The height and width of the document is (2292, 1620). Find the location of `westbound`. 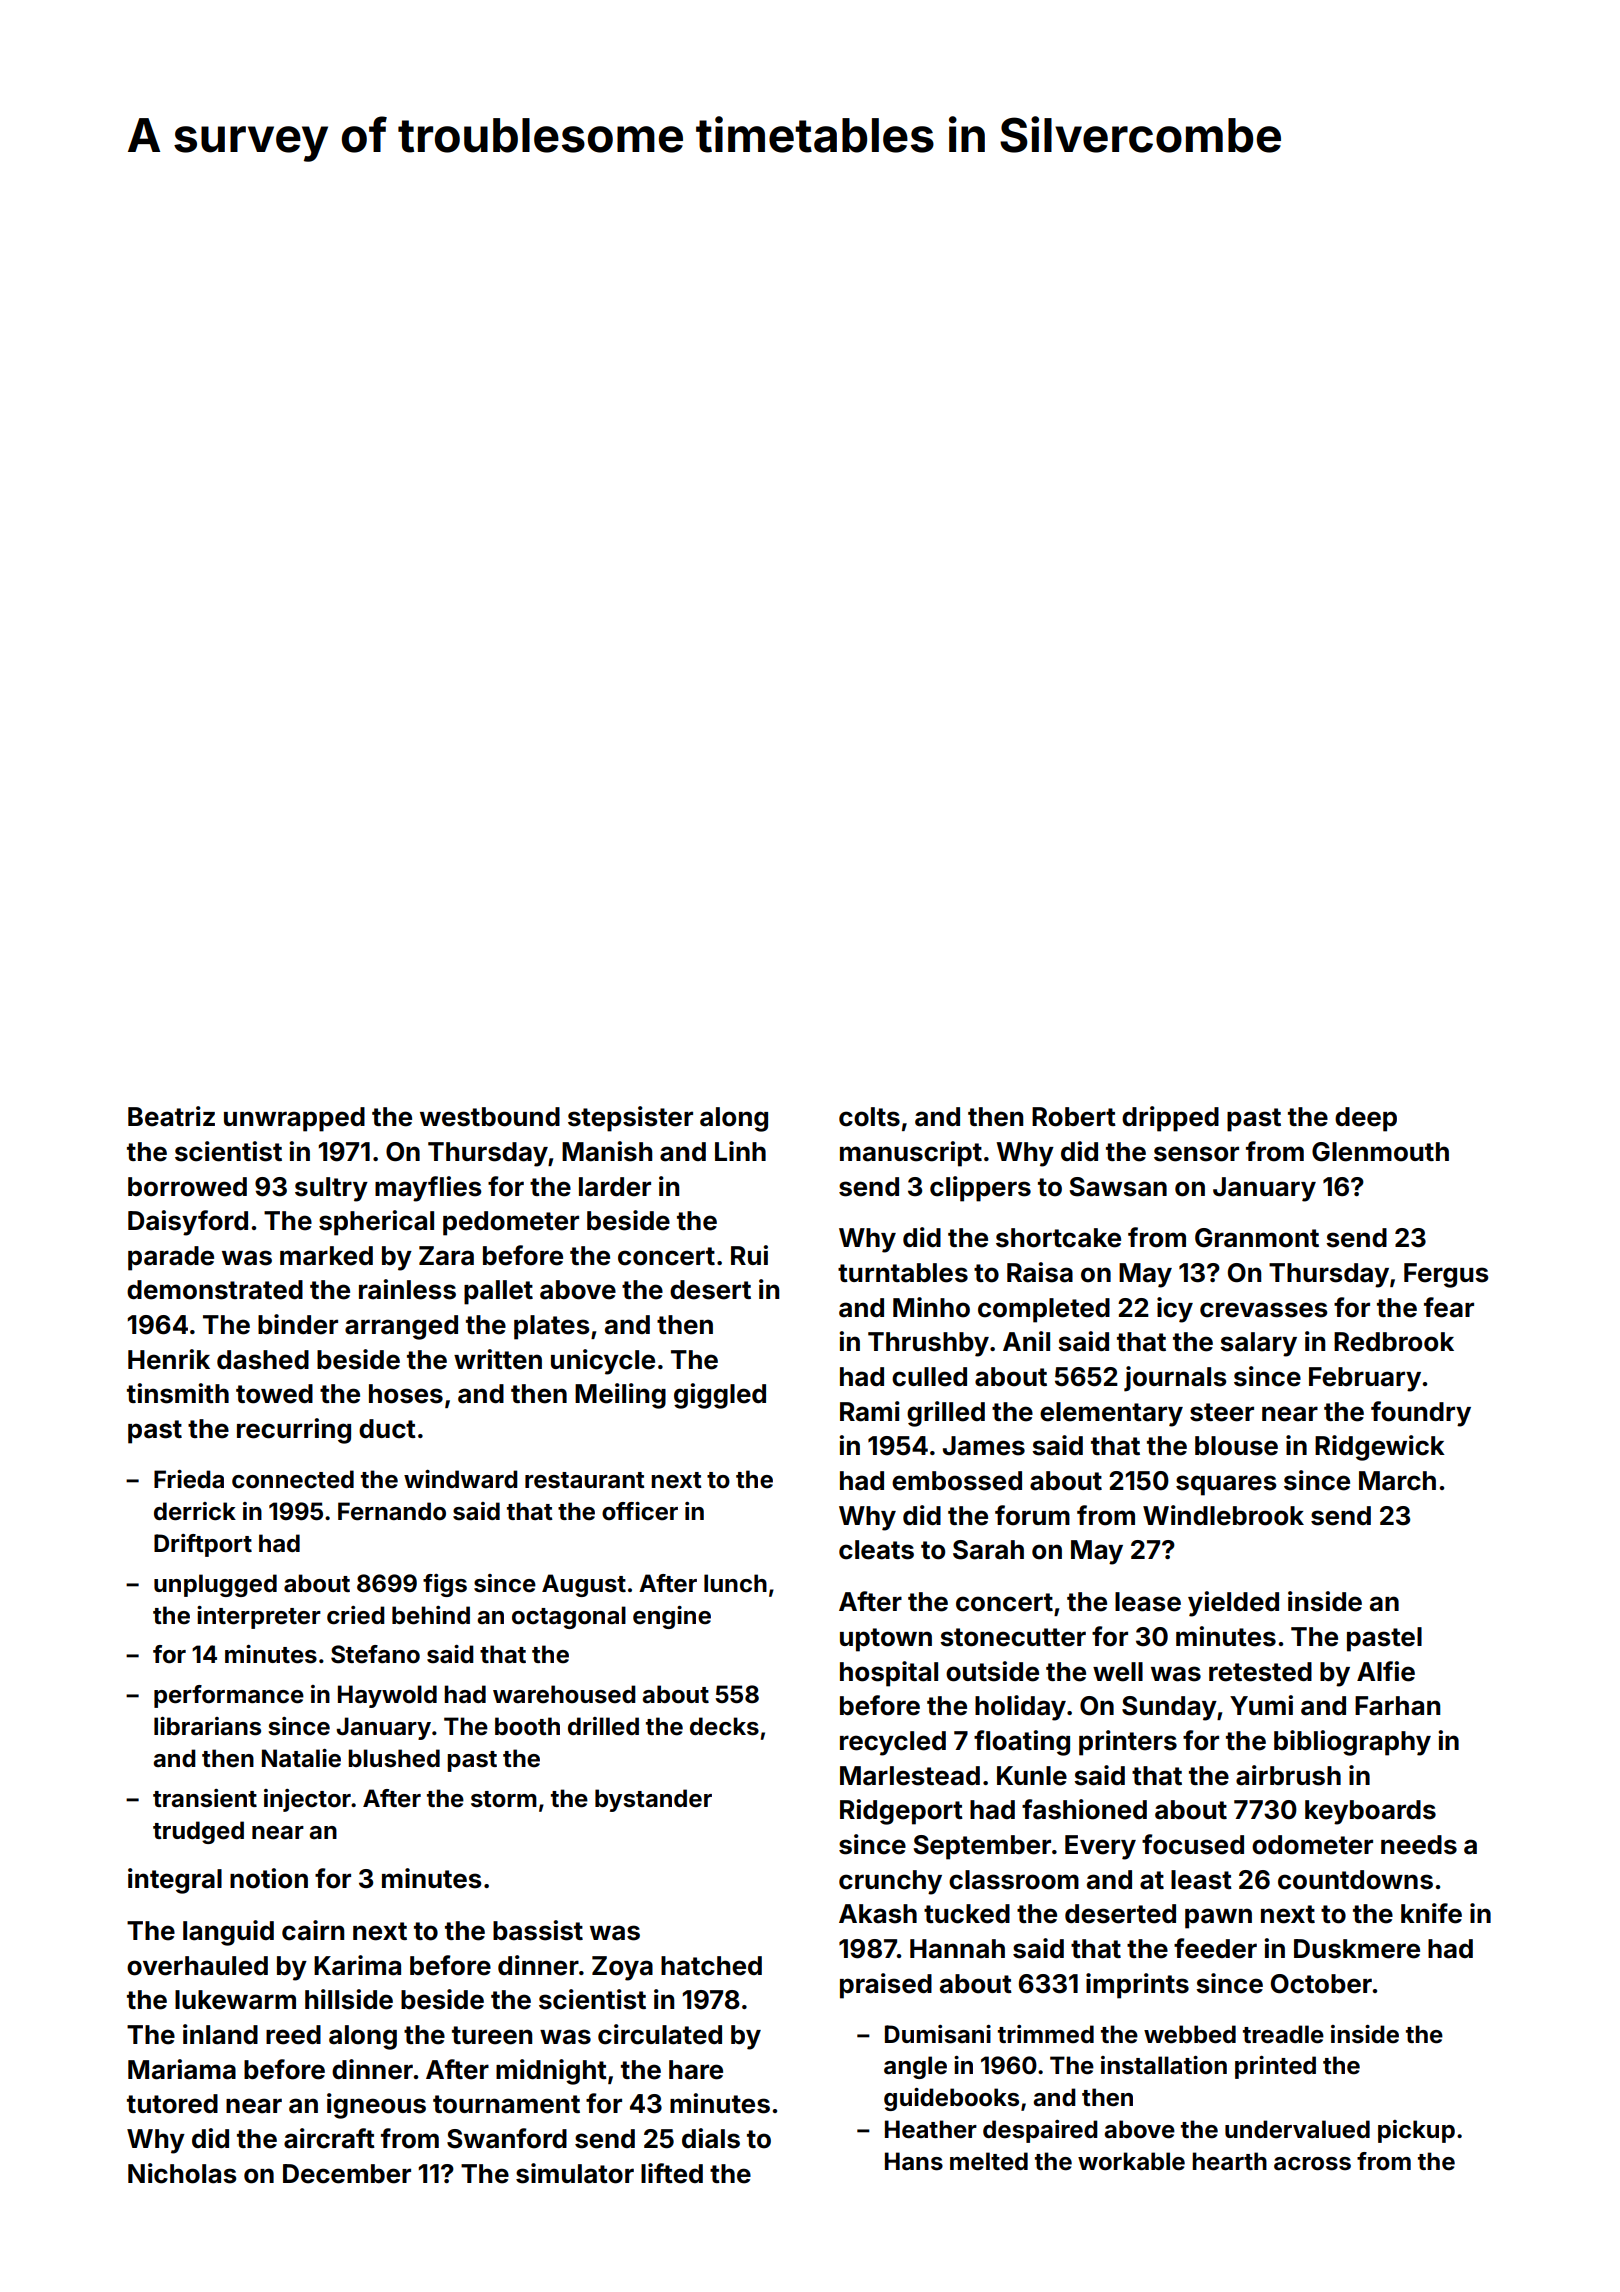

westbound is located at coordinates (490, 1117).
